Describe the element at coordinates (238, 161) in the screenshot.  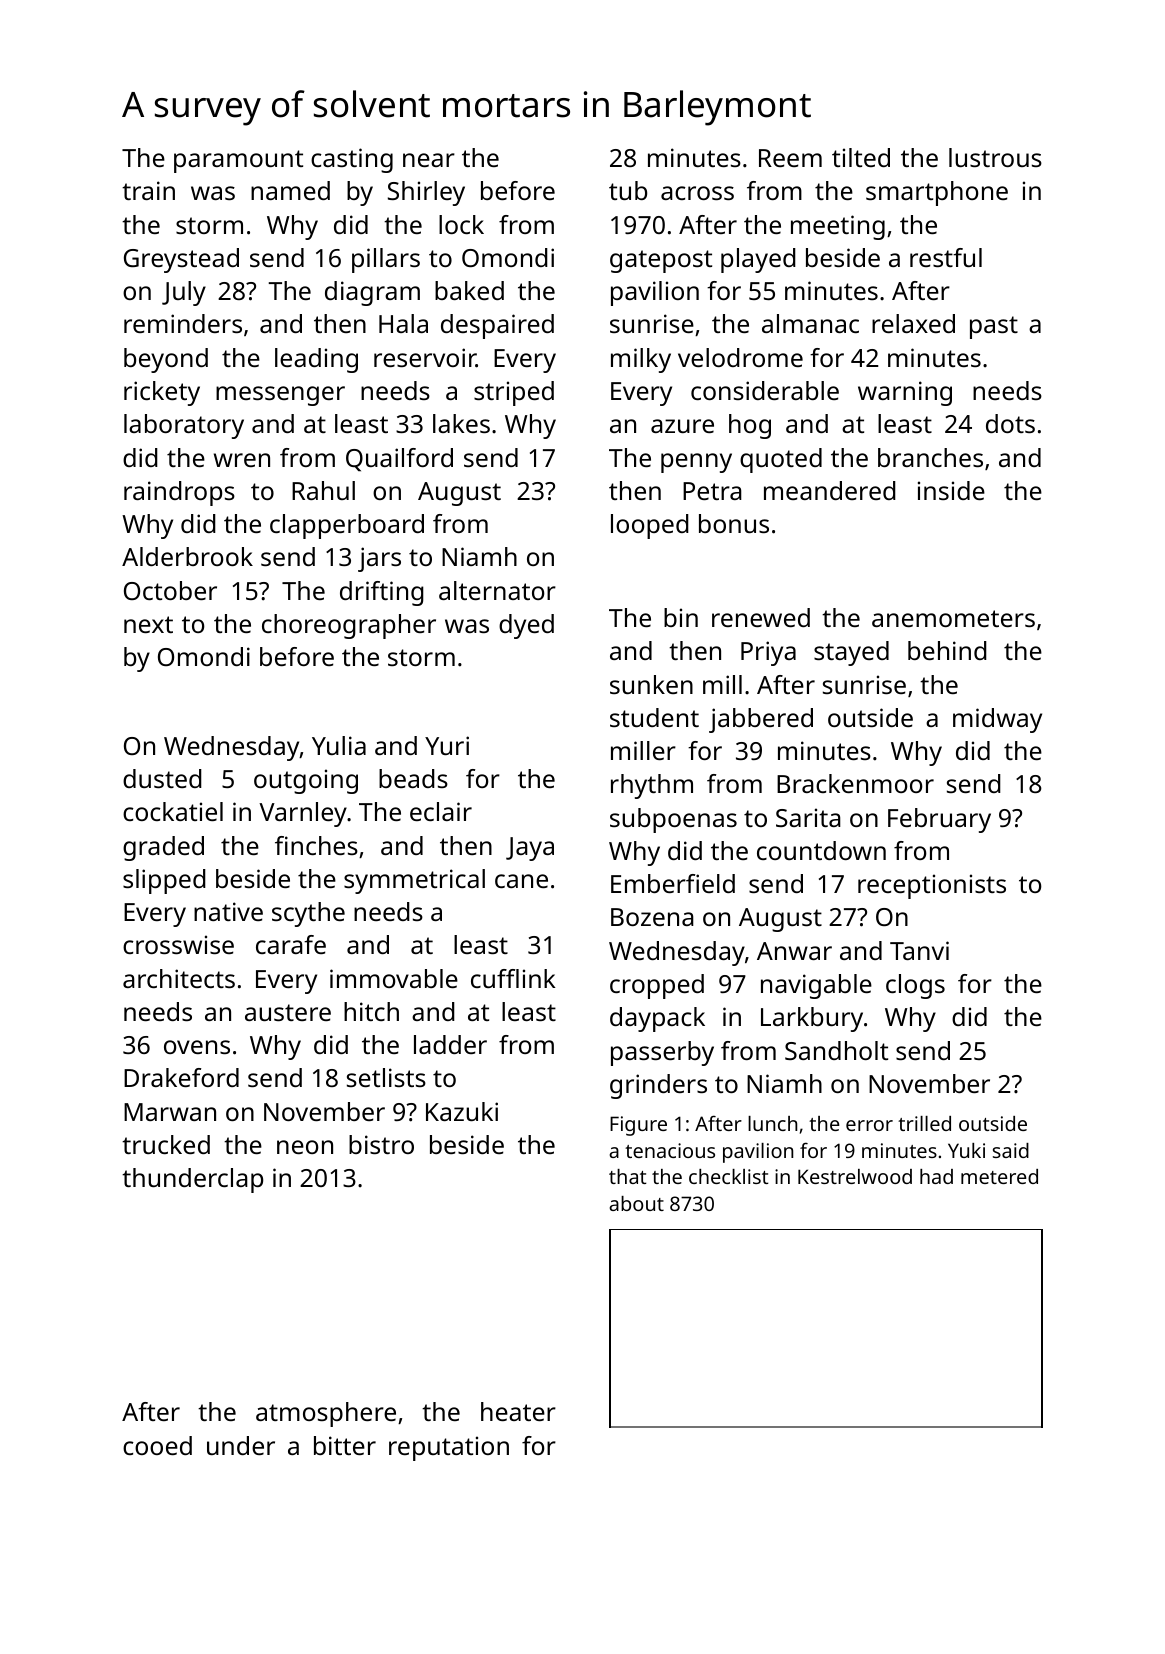
I see `paramount` at that location.
